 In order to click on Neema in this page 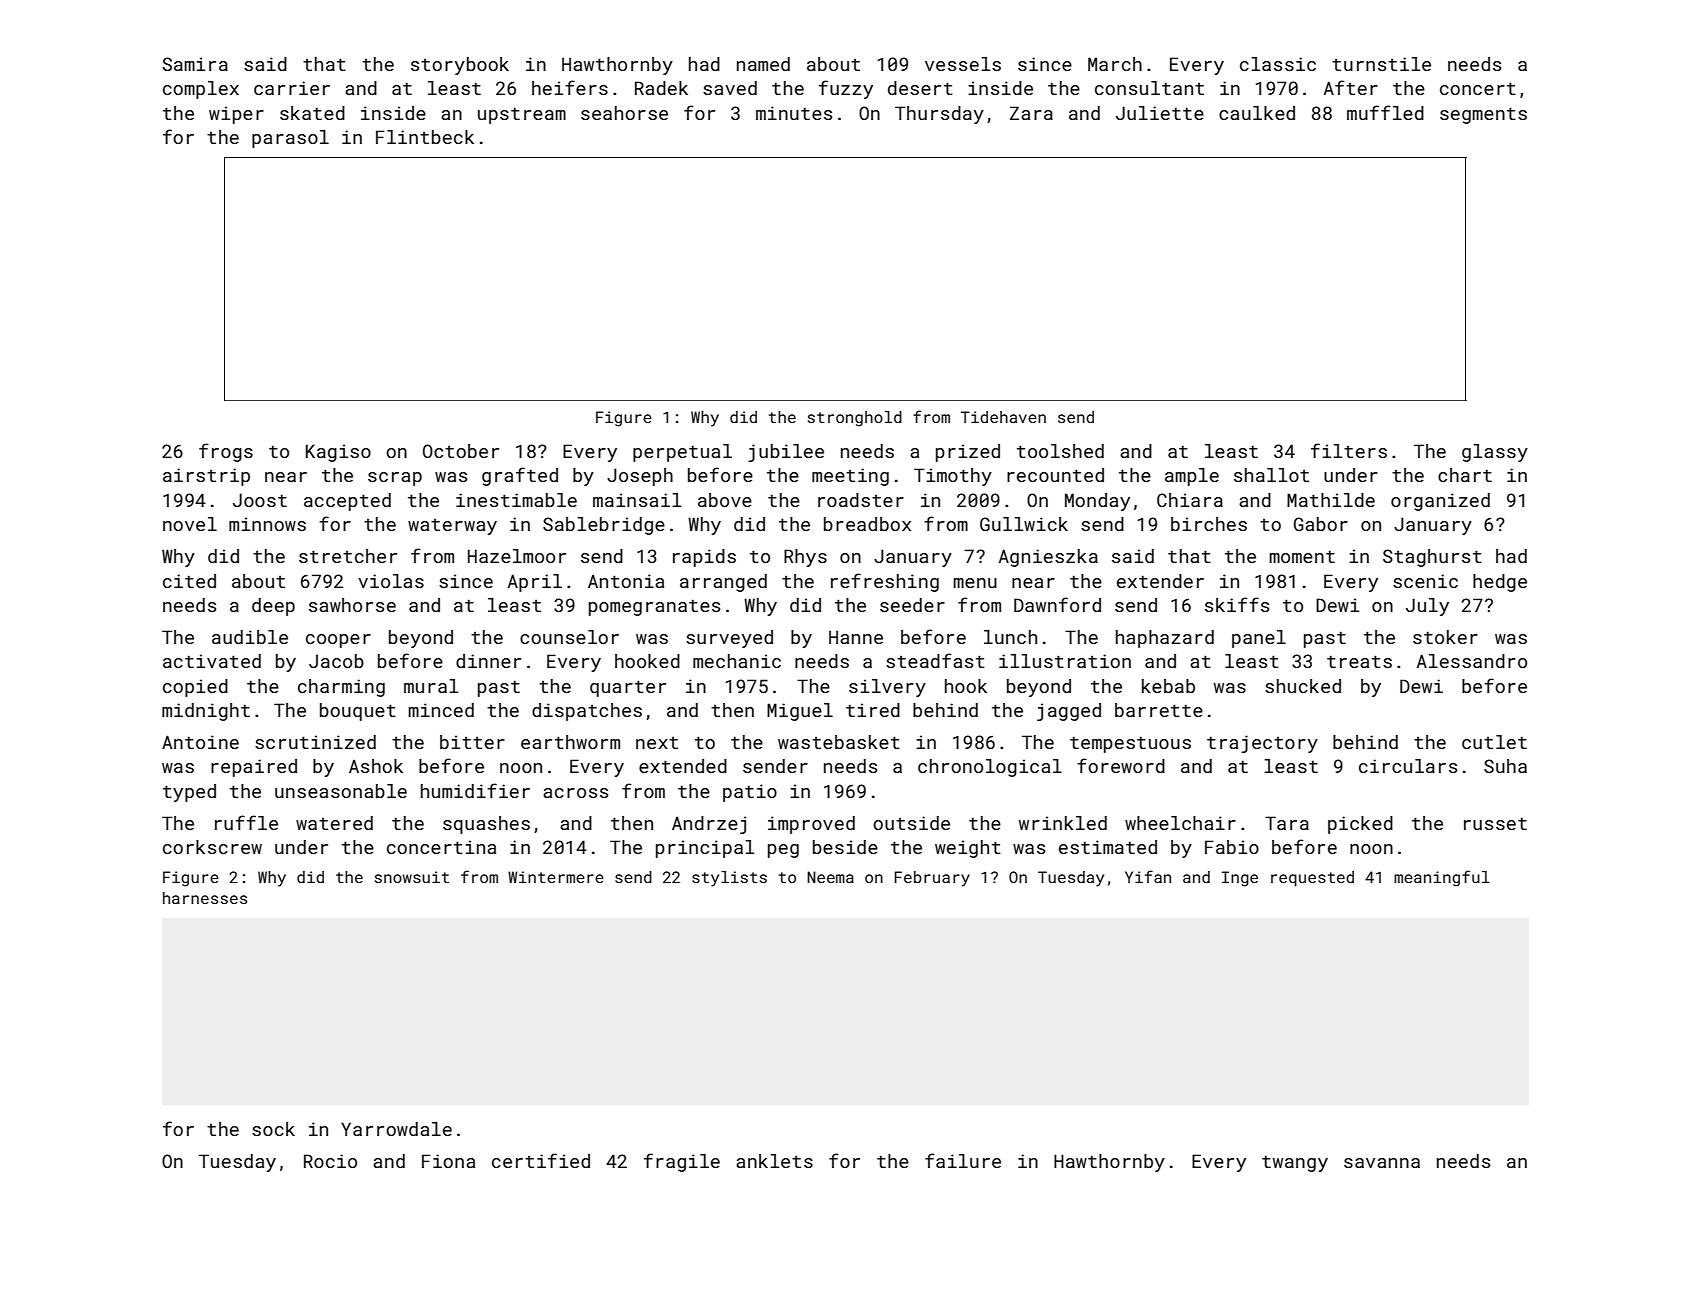, I will do `click(830, 877)`.
